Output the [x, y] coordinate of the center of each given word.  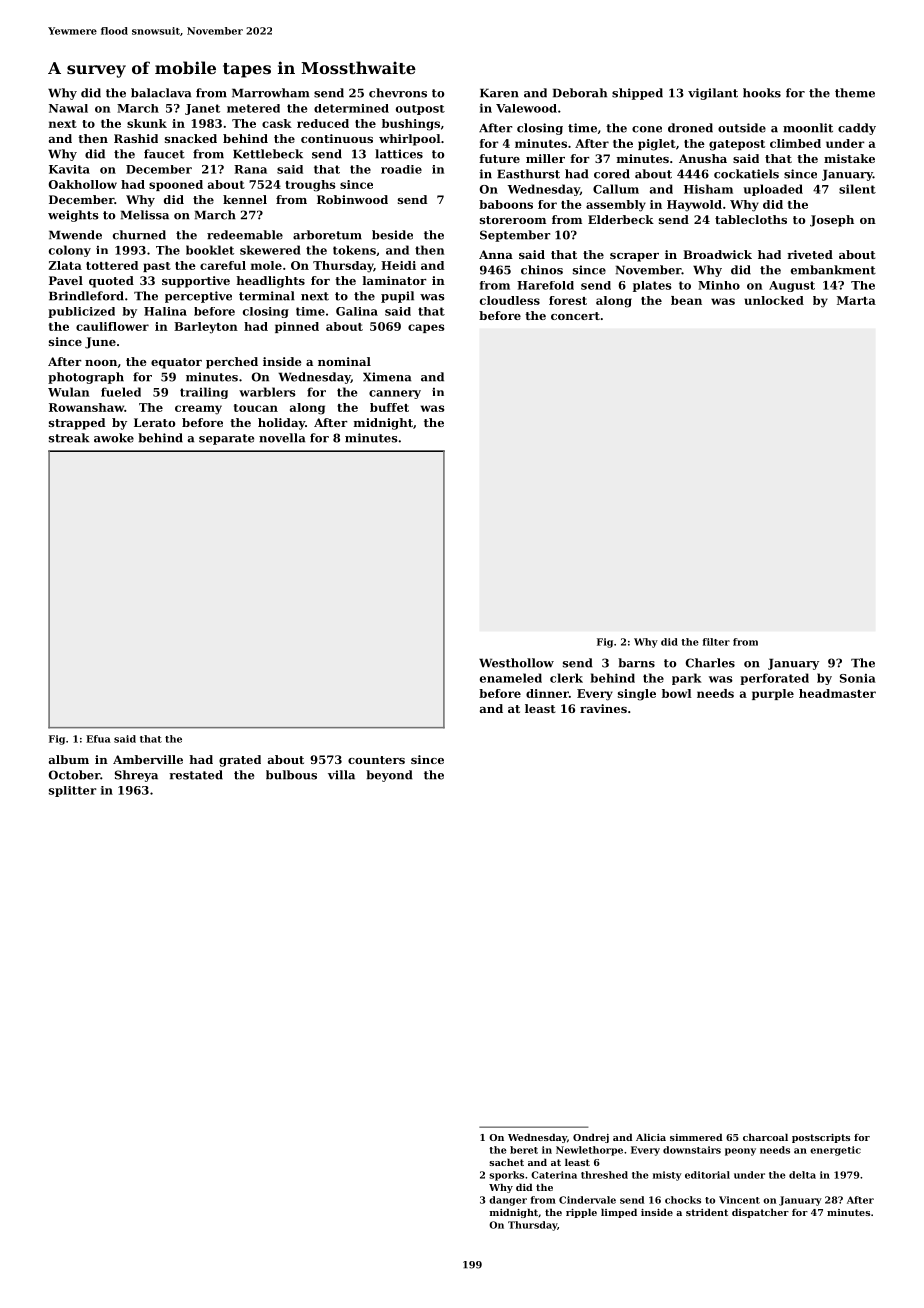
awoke [114, 438]
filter [716, 642]
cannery [395, 394]
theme [855, 93]
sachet [506, 1162]
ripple [581, 1213]
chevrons [398, 93]
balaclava [161, 93]
